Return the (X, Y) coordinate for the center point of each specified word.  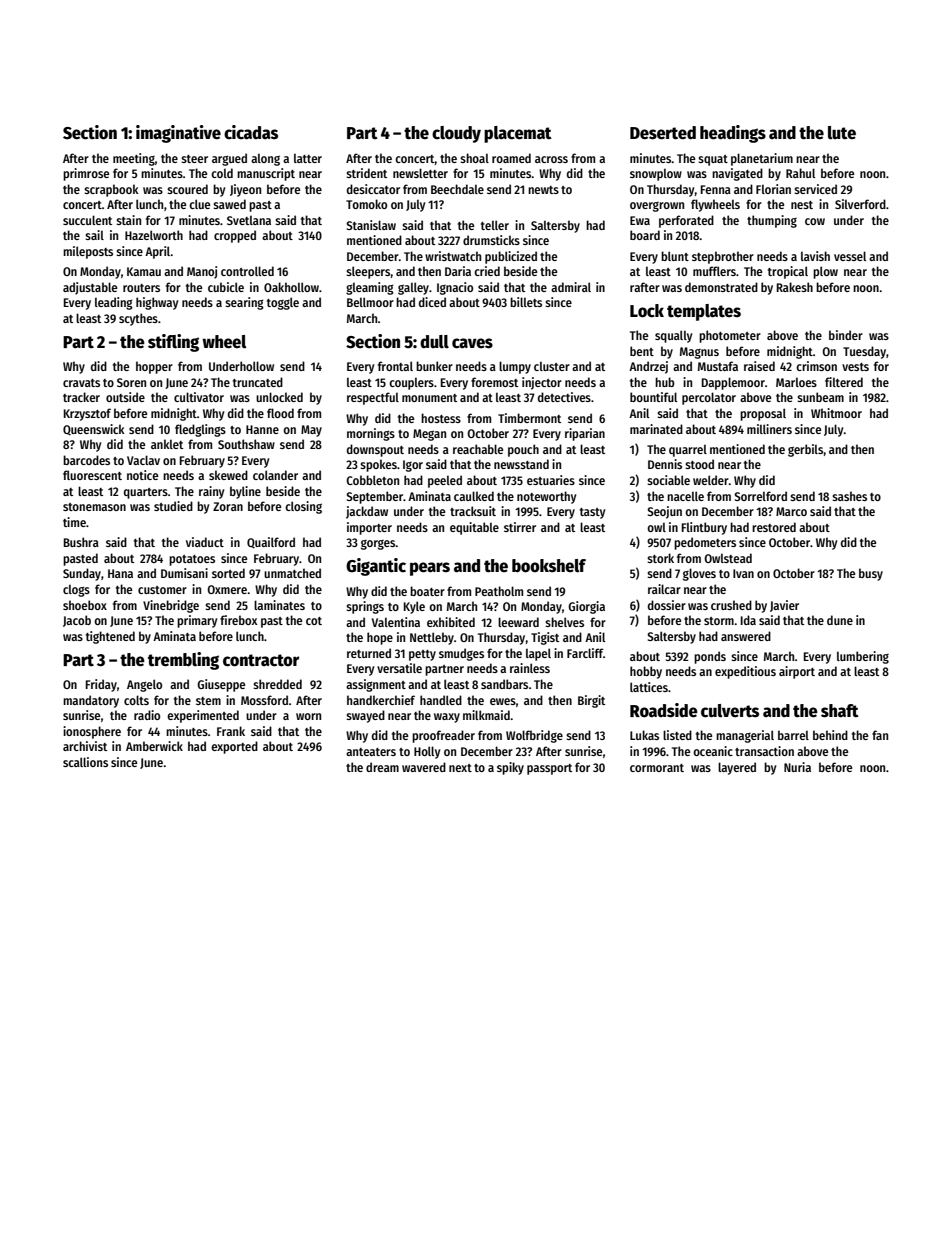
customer (162, 590)
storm (719, 621)
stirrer (520, 527)
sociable (668, 480)
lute (842, 133)
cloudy (456, 134)
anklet (167, 444)
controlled (247, 271)
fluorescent (92, 475)
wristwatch (453, 256)
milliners (769, 429)
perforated (686, 221)
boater (427, 591)
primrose (86, 174)
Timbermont (529, 418)
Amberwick (154, 746)
